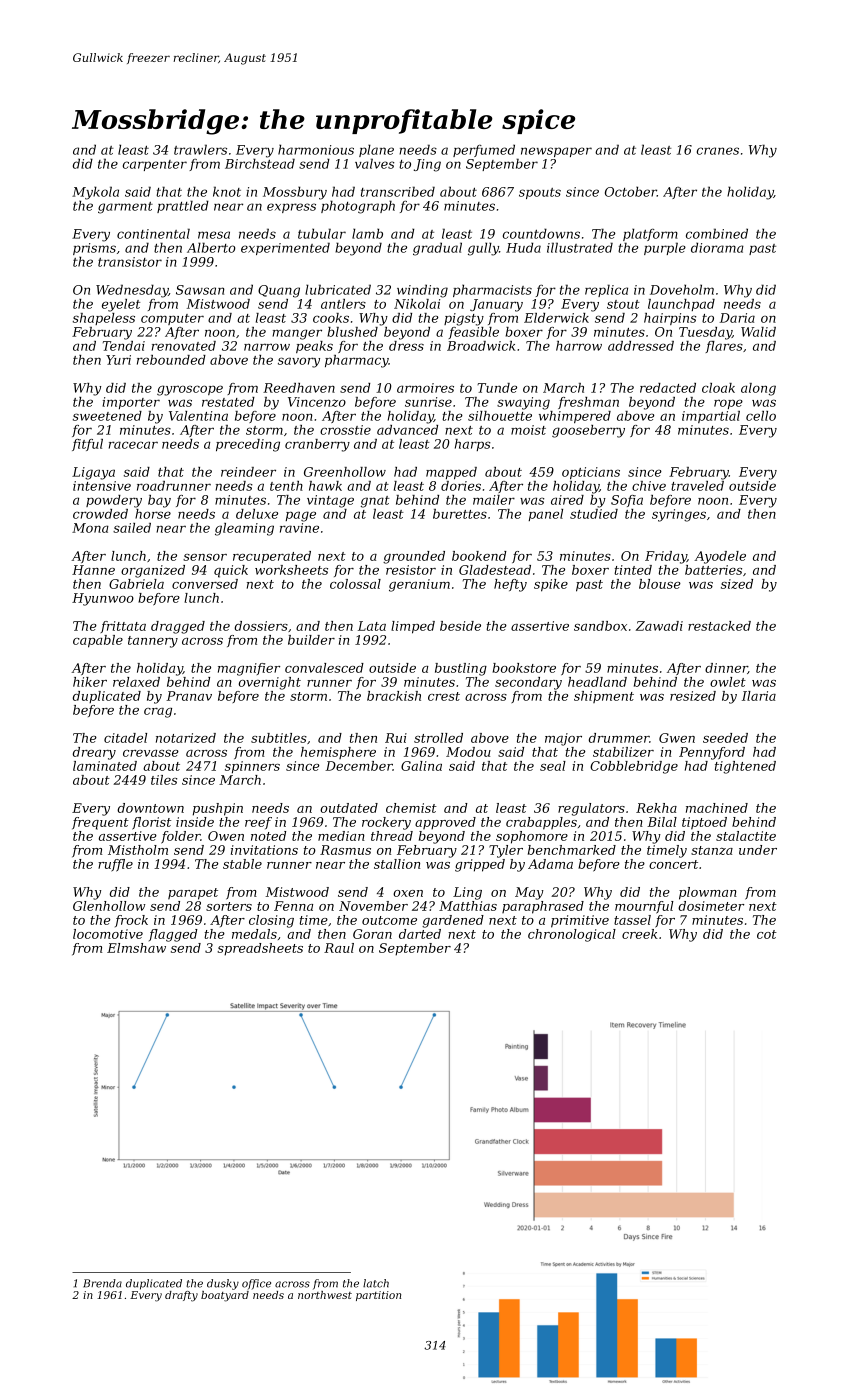 Image resolution: width=849 pixels, height=1400 pixels. Describe the element at coordinates (249, 669) in the page. I see `magnifier` at that location.
